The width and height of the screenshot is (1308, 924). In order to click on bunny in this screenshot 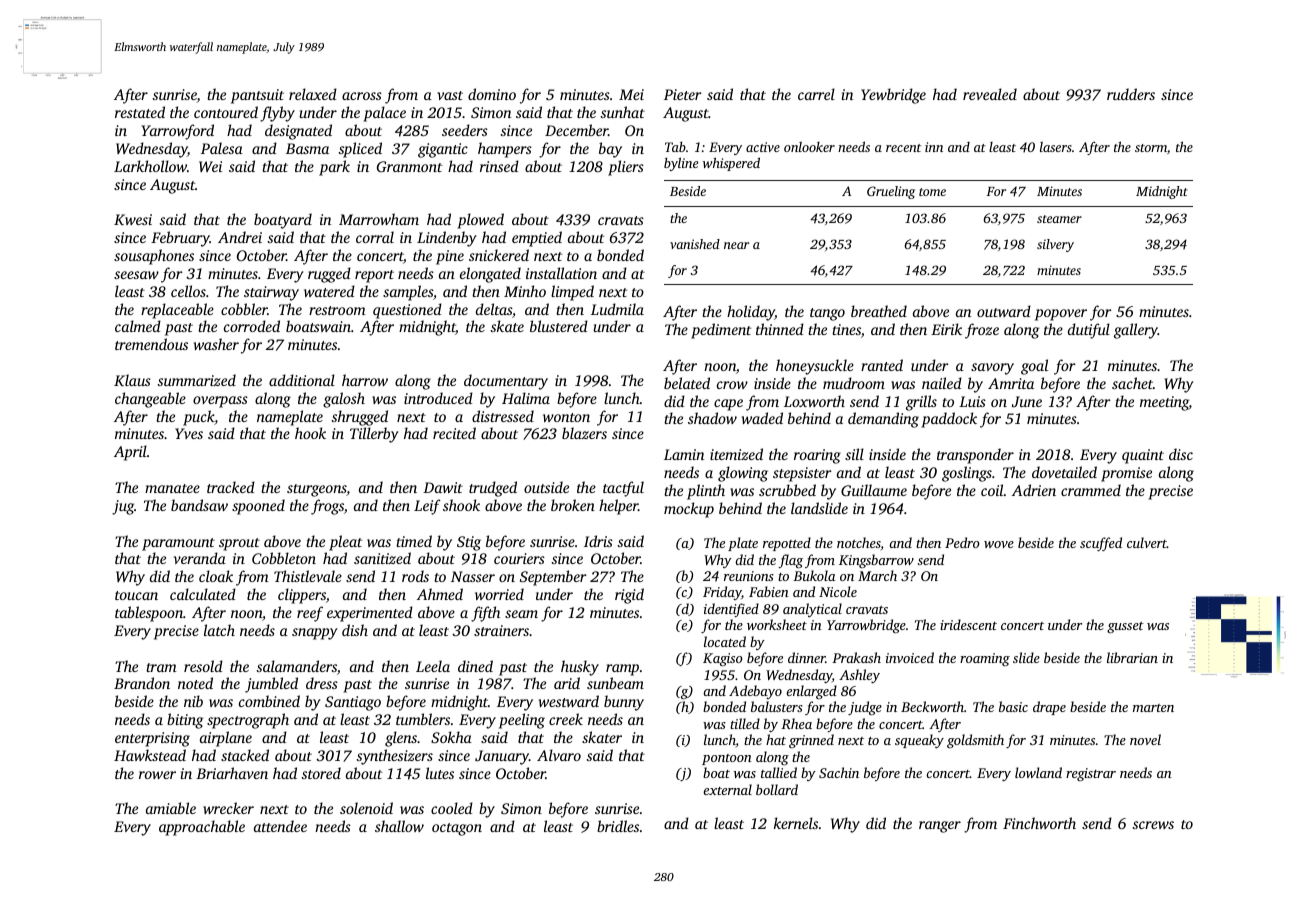, I will do `click(624, 703)`.
